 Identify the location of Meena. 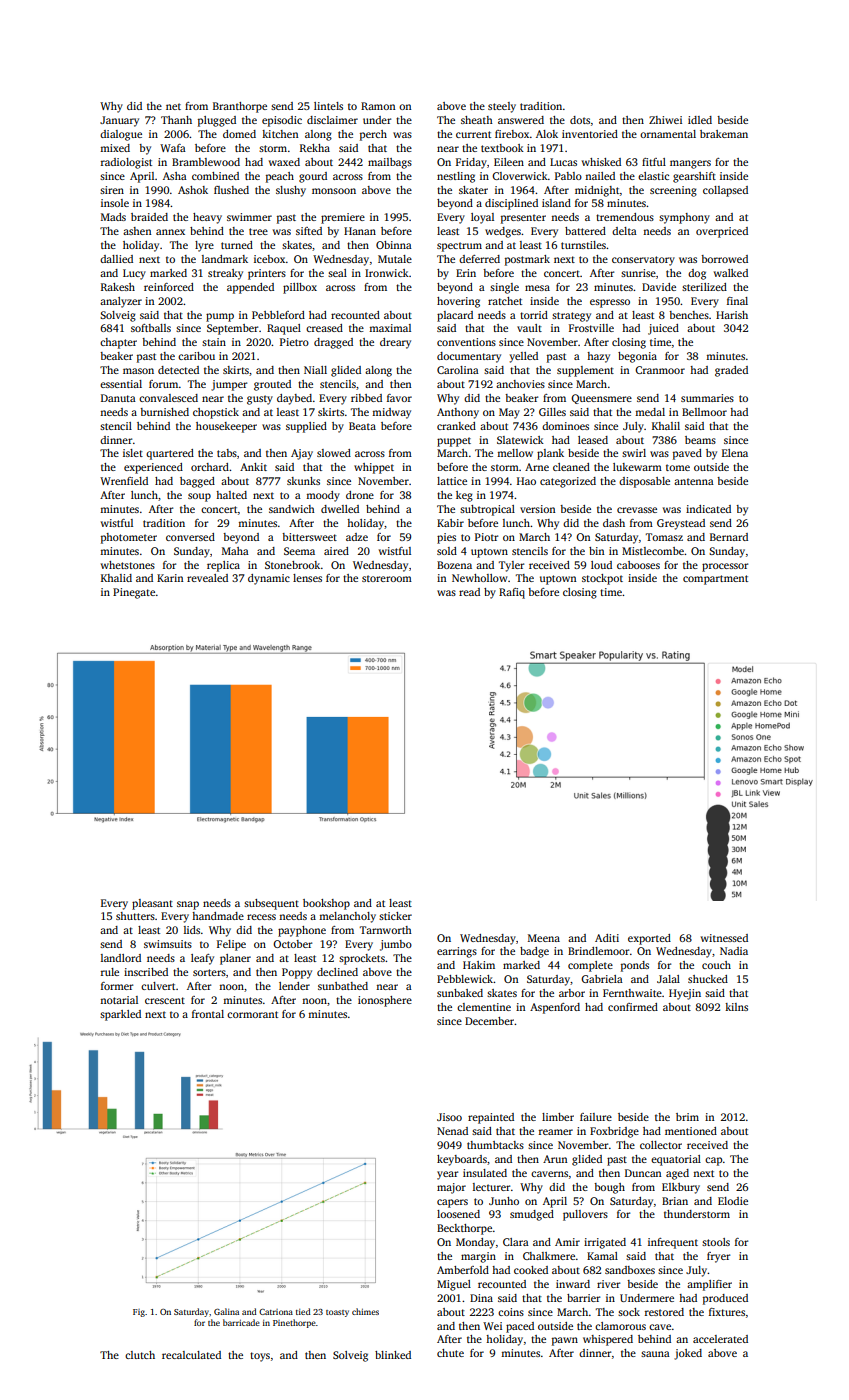
(544, 938).
